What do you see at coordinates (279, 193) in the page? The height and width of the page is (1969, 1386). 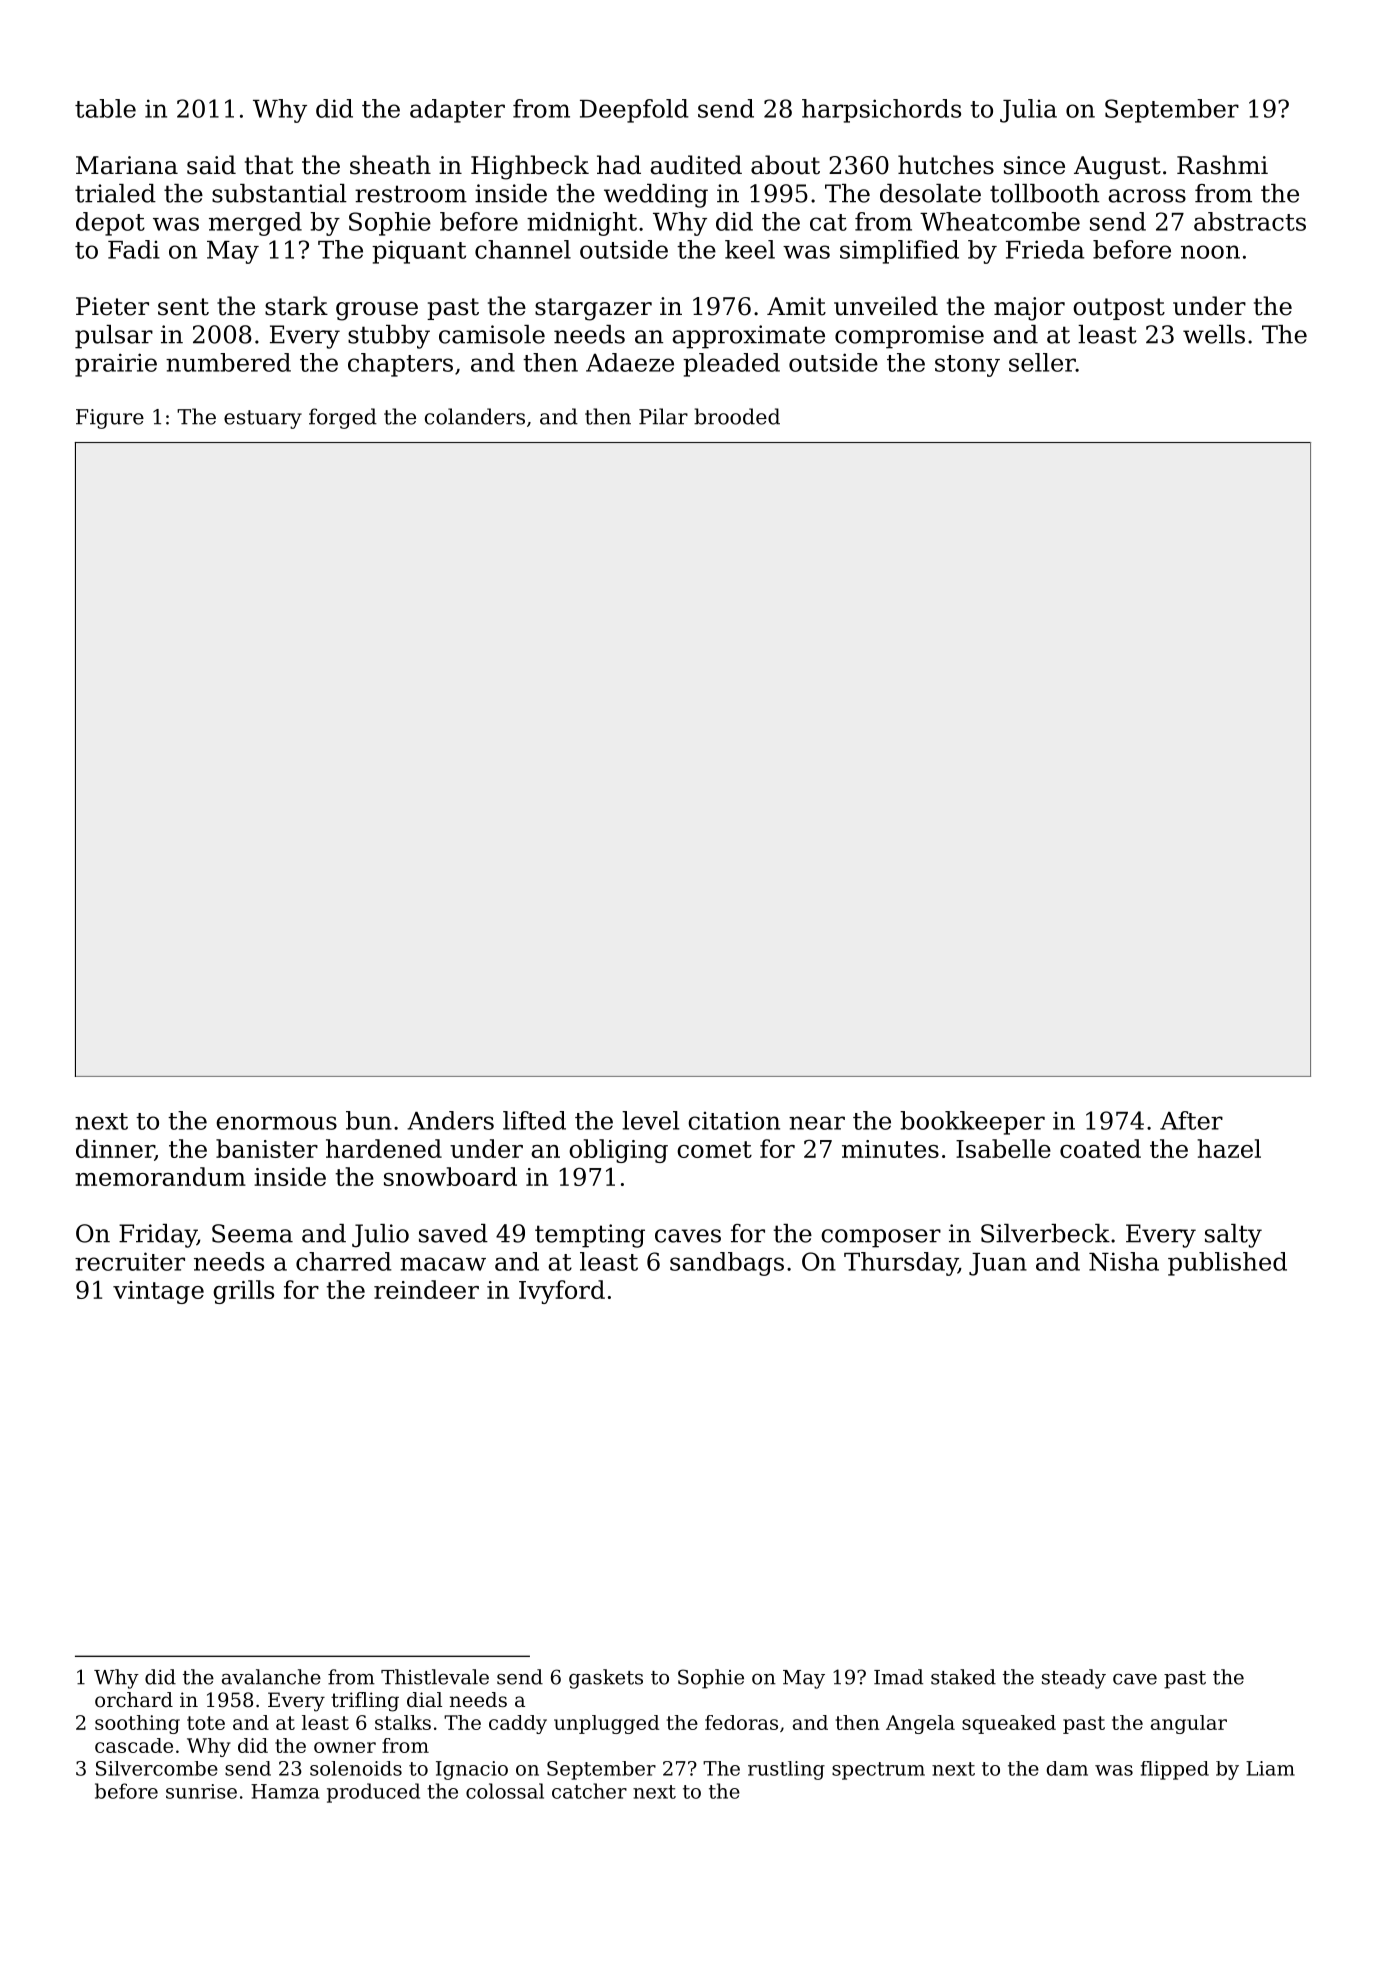 I see `substantial` at bounding box center [279, 193].
